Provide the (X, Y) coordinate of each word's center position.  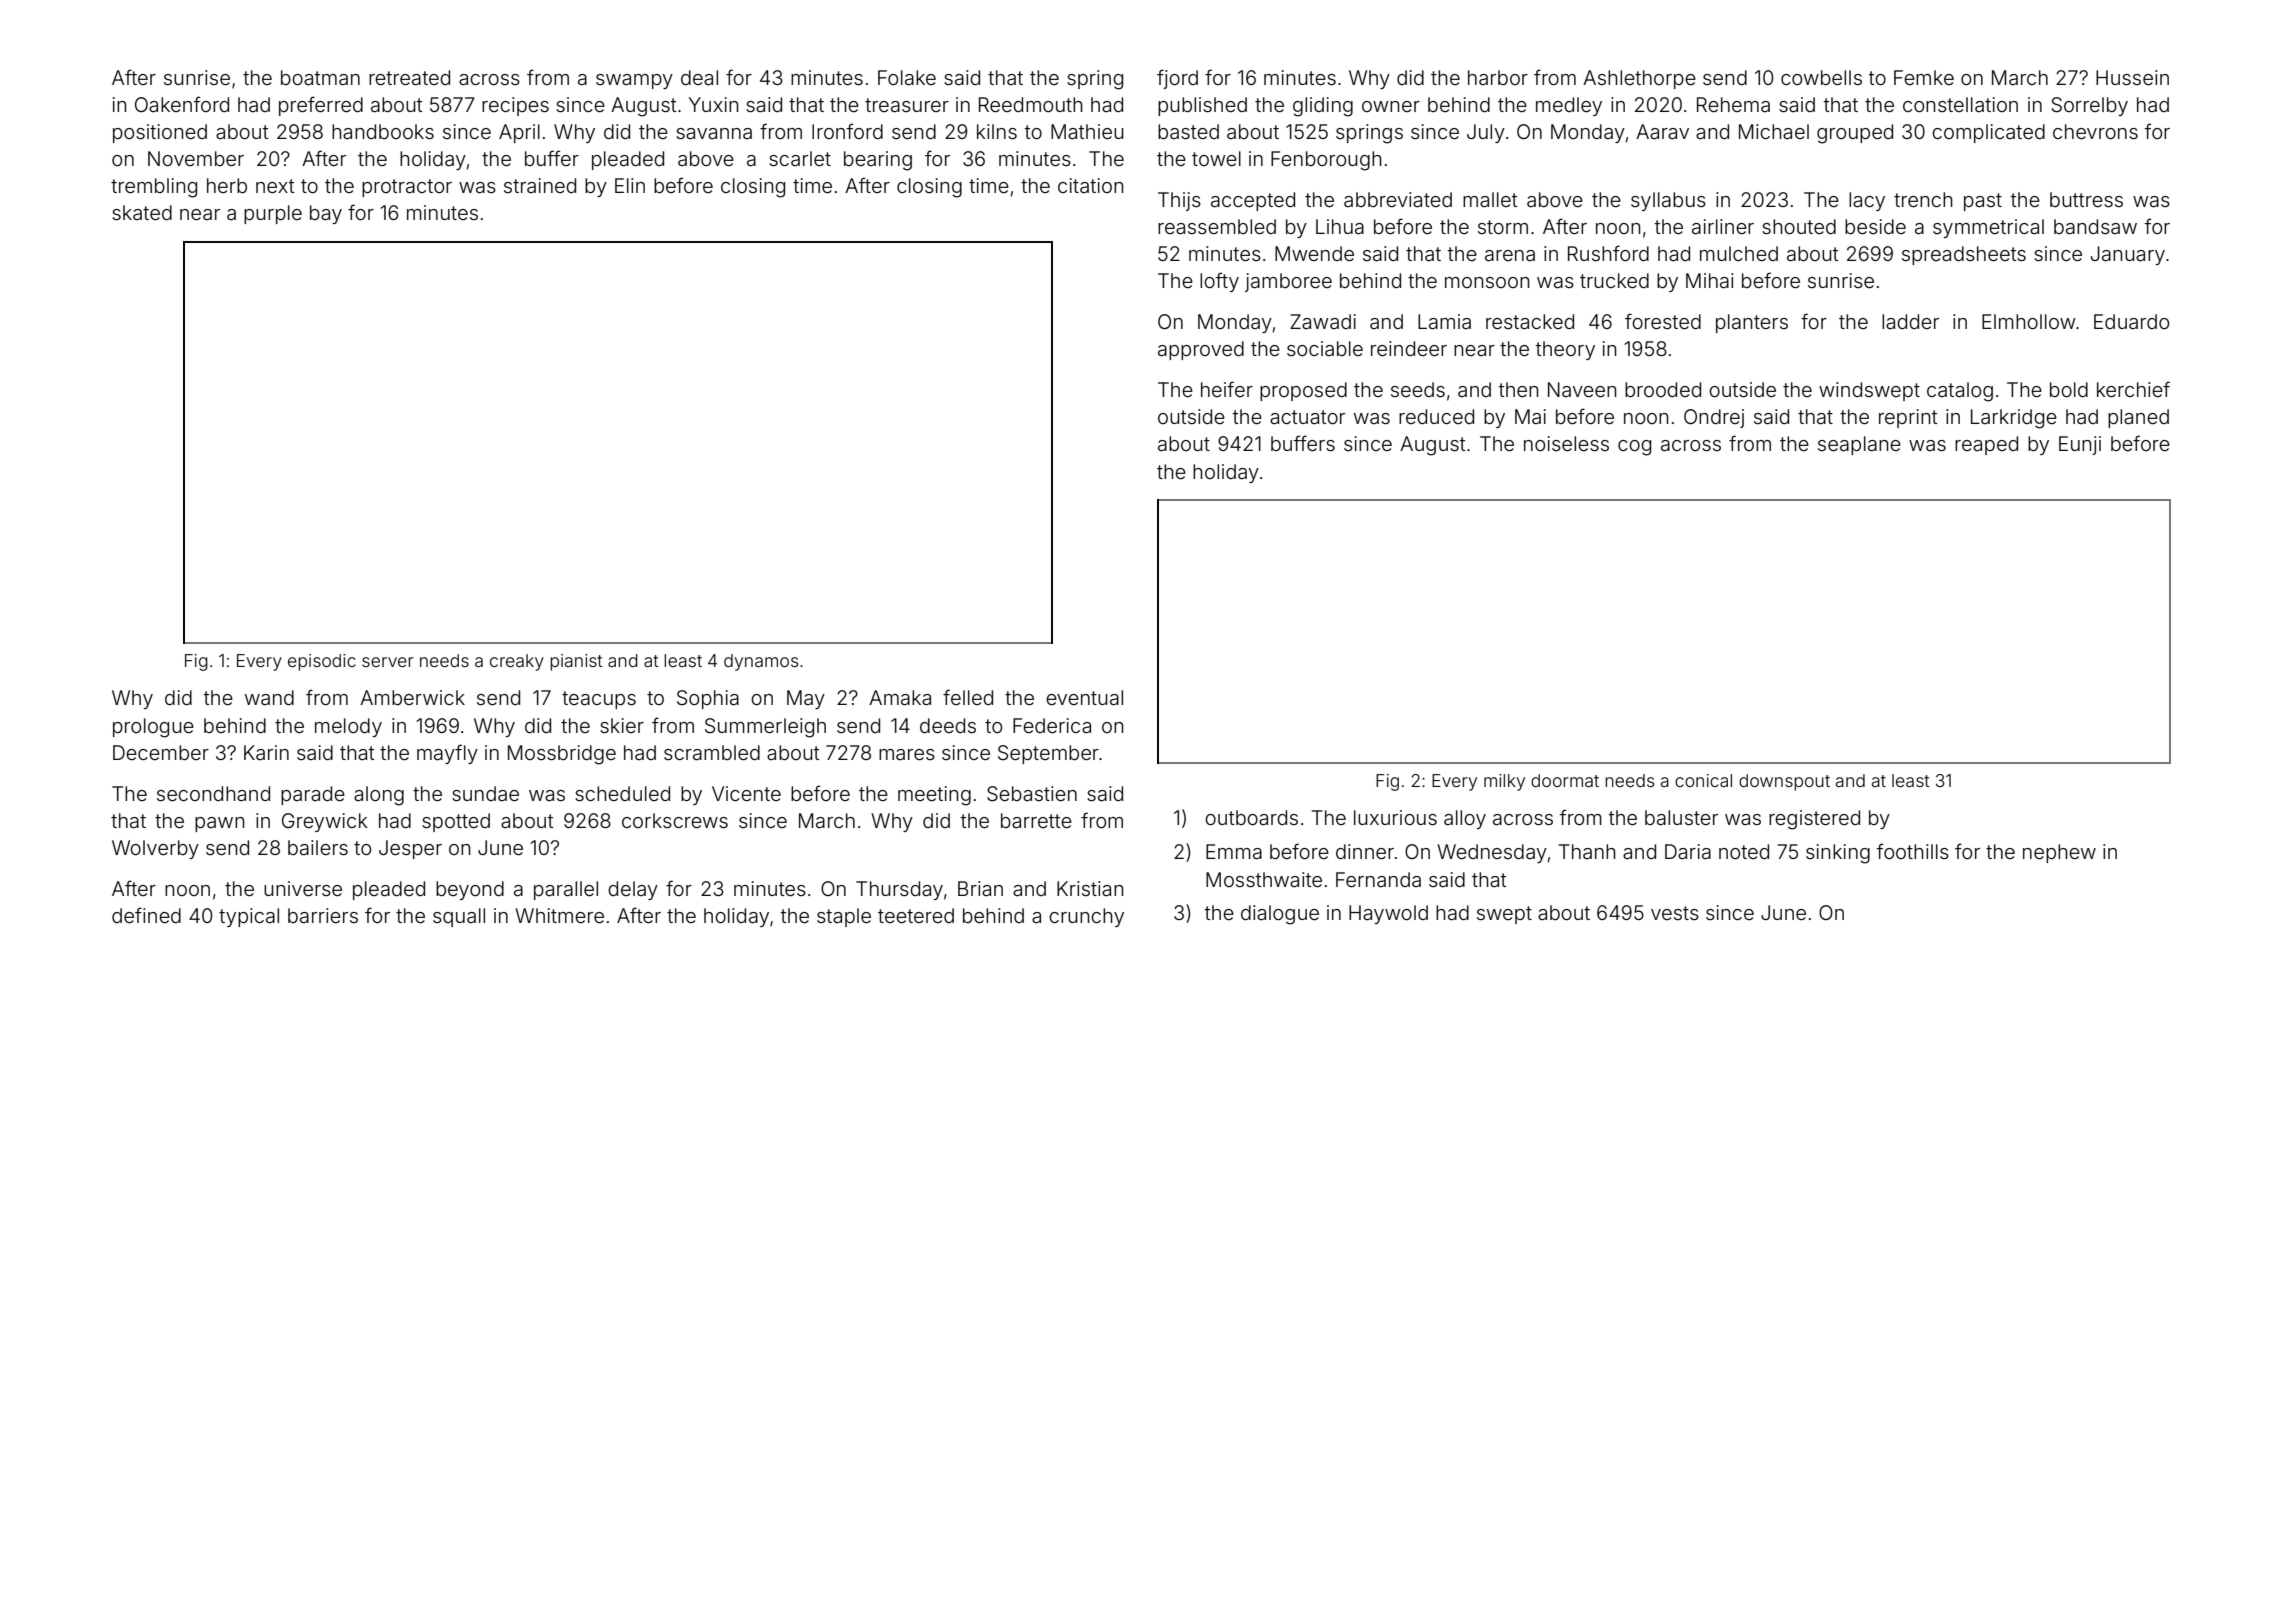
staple (844, 917)
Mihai (1709, 280)
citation (1090, 185)
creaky (517, 662)
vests (1675, 913)
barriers (323, 915)
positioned (160, 133)
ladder (1910, 321)
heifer (1227, 389)
